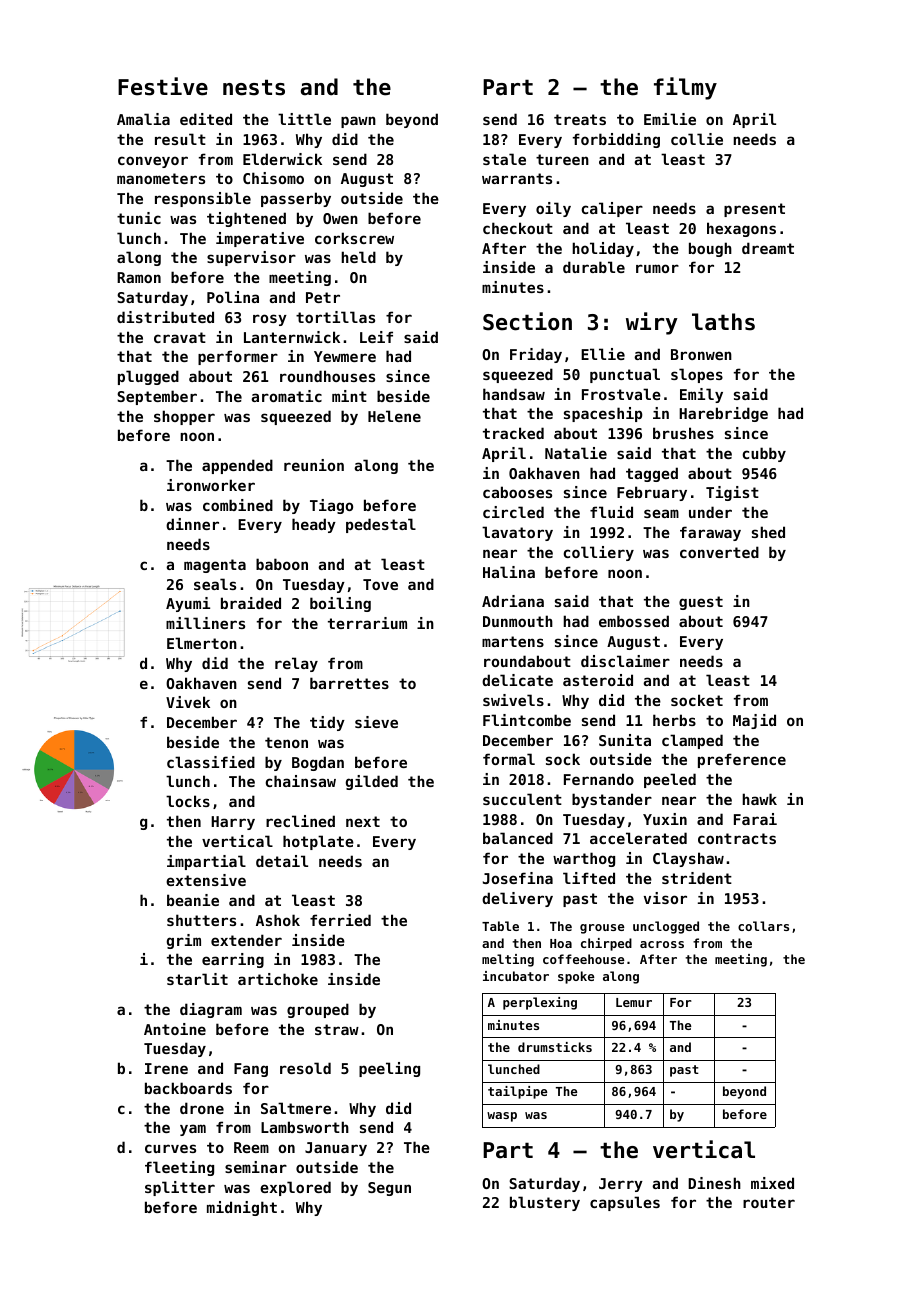  I want to click on Segun, so click(389, 1189).
